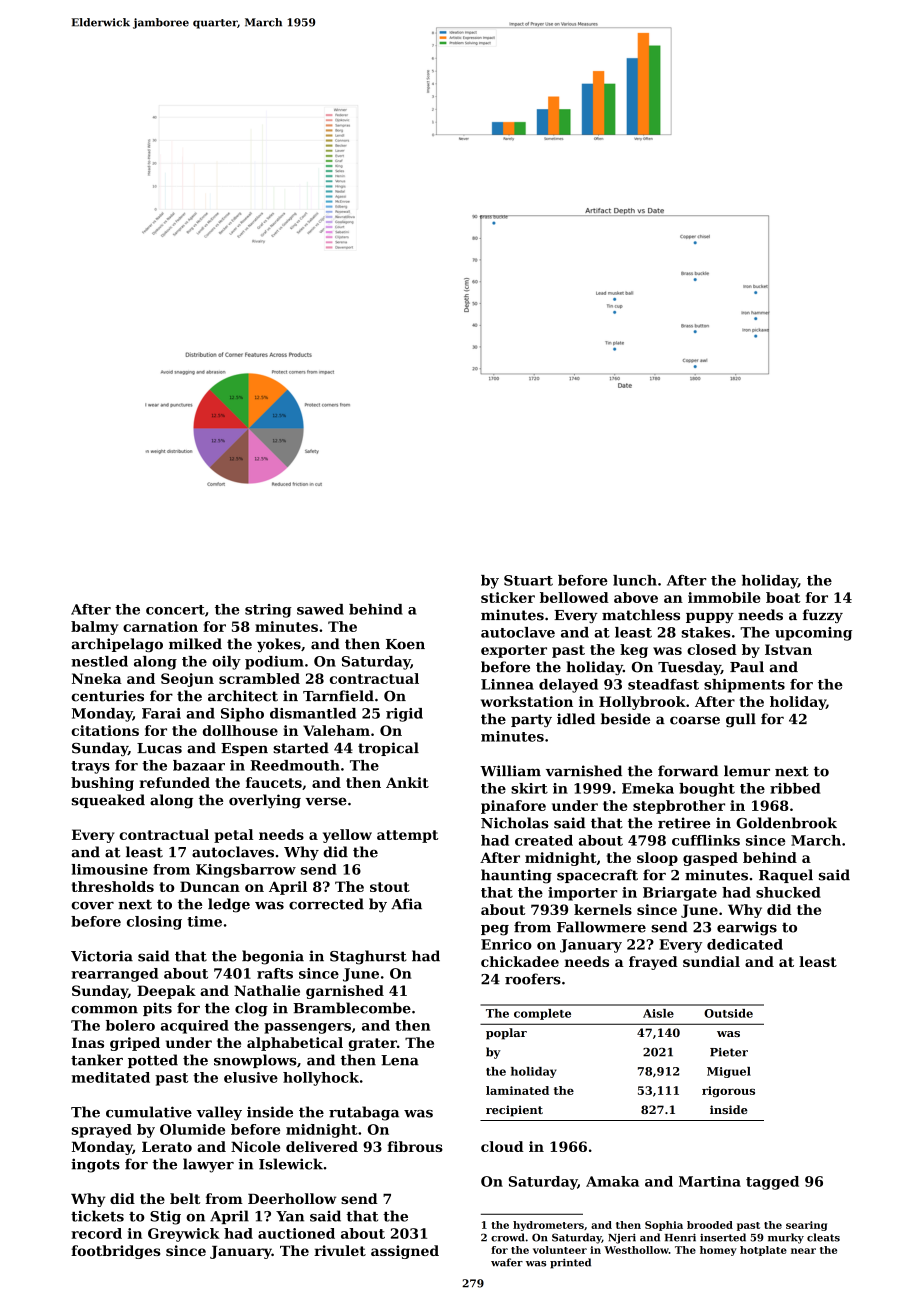 The height and width of the document is (1308, 924). Describe the element at coordinates (116, 1252) in the document. I see `footbridges` at that location.
